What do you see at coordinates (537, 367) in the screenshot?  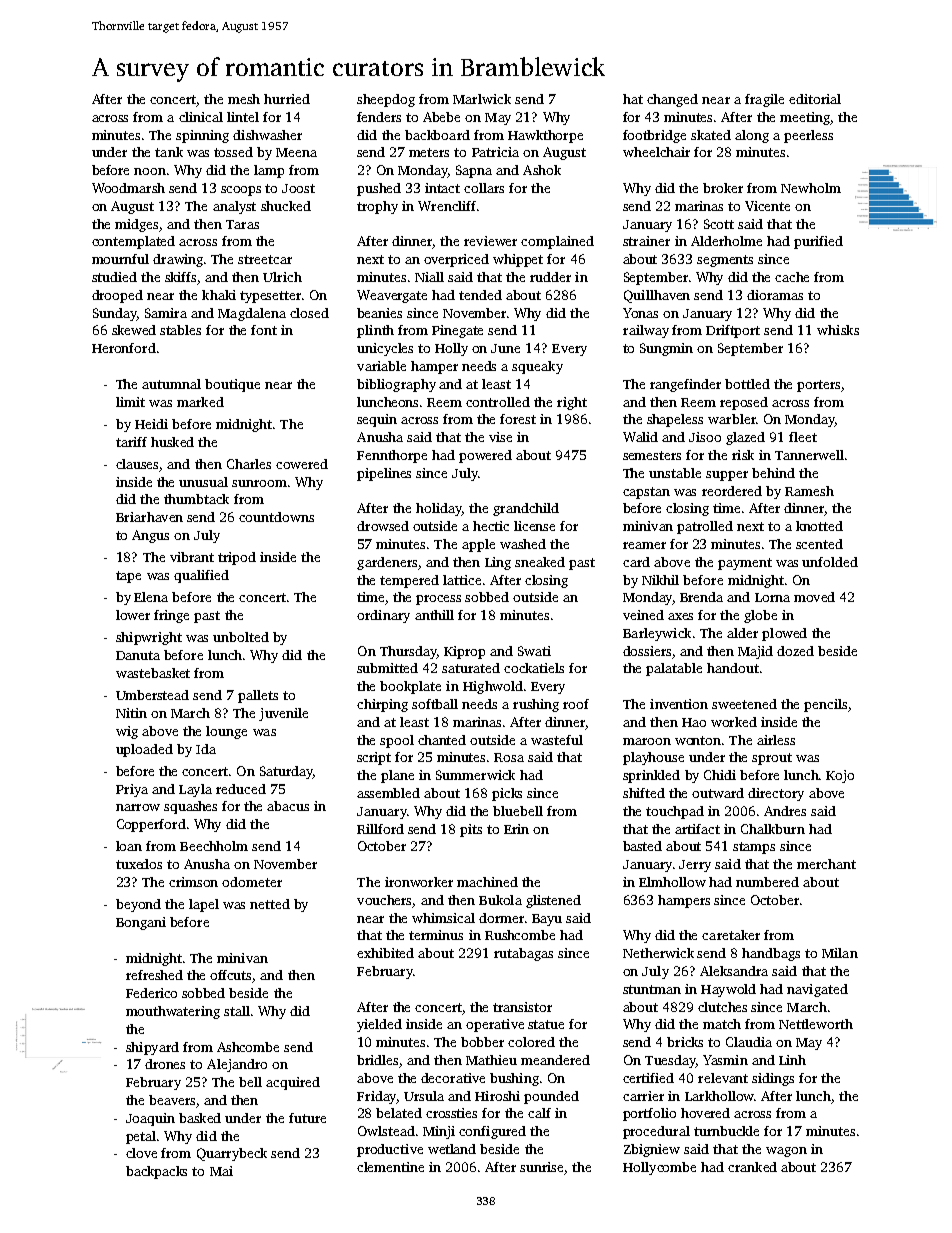 I see `squeaky` at bounding box center [537, 367].
